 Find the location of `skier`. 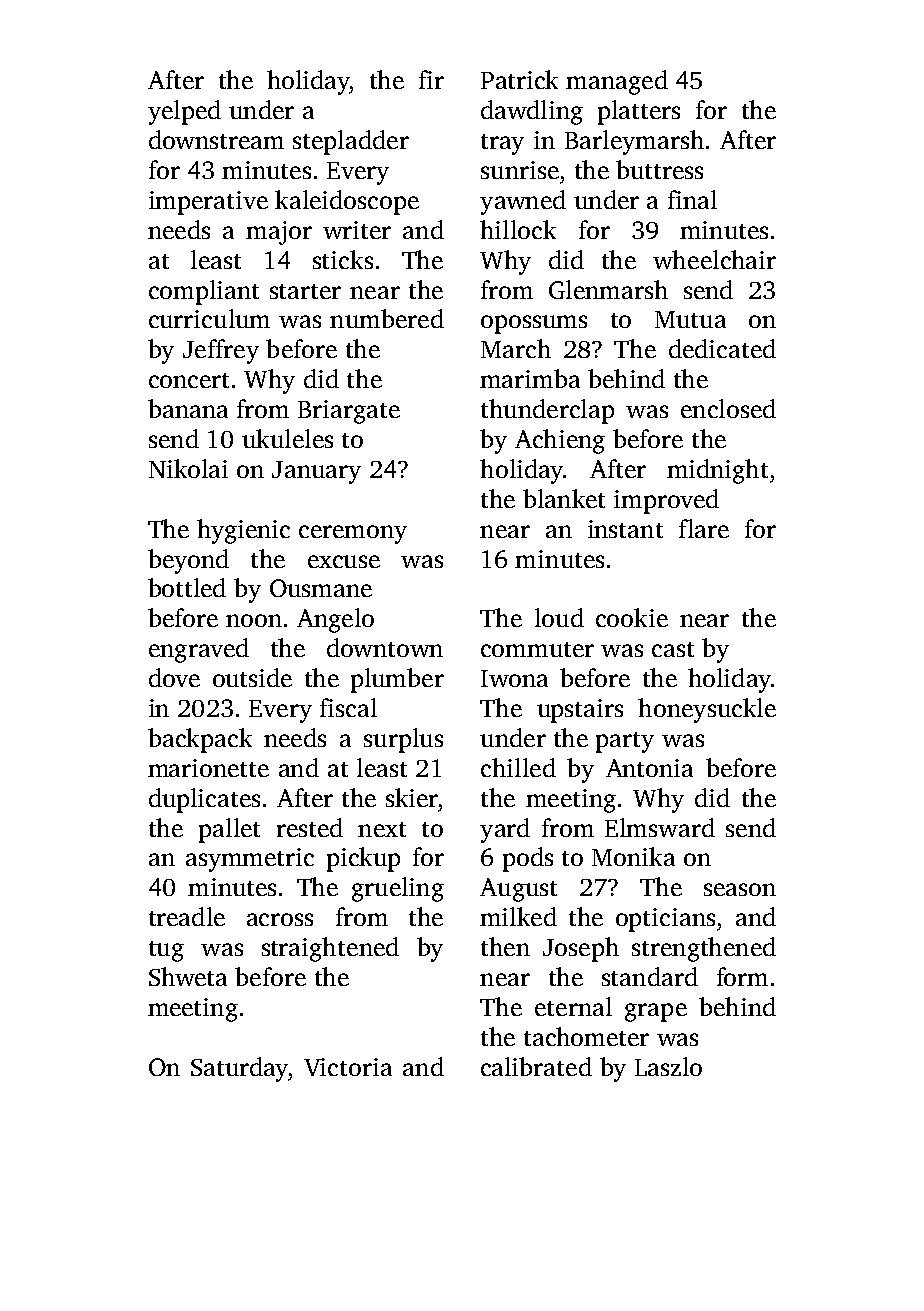

skier is located at coordinates (412, 797).
